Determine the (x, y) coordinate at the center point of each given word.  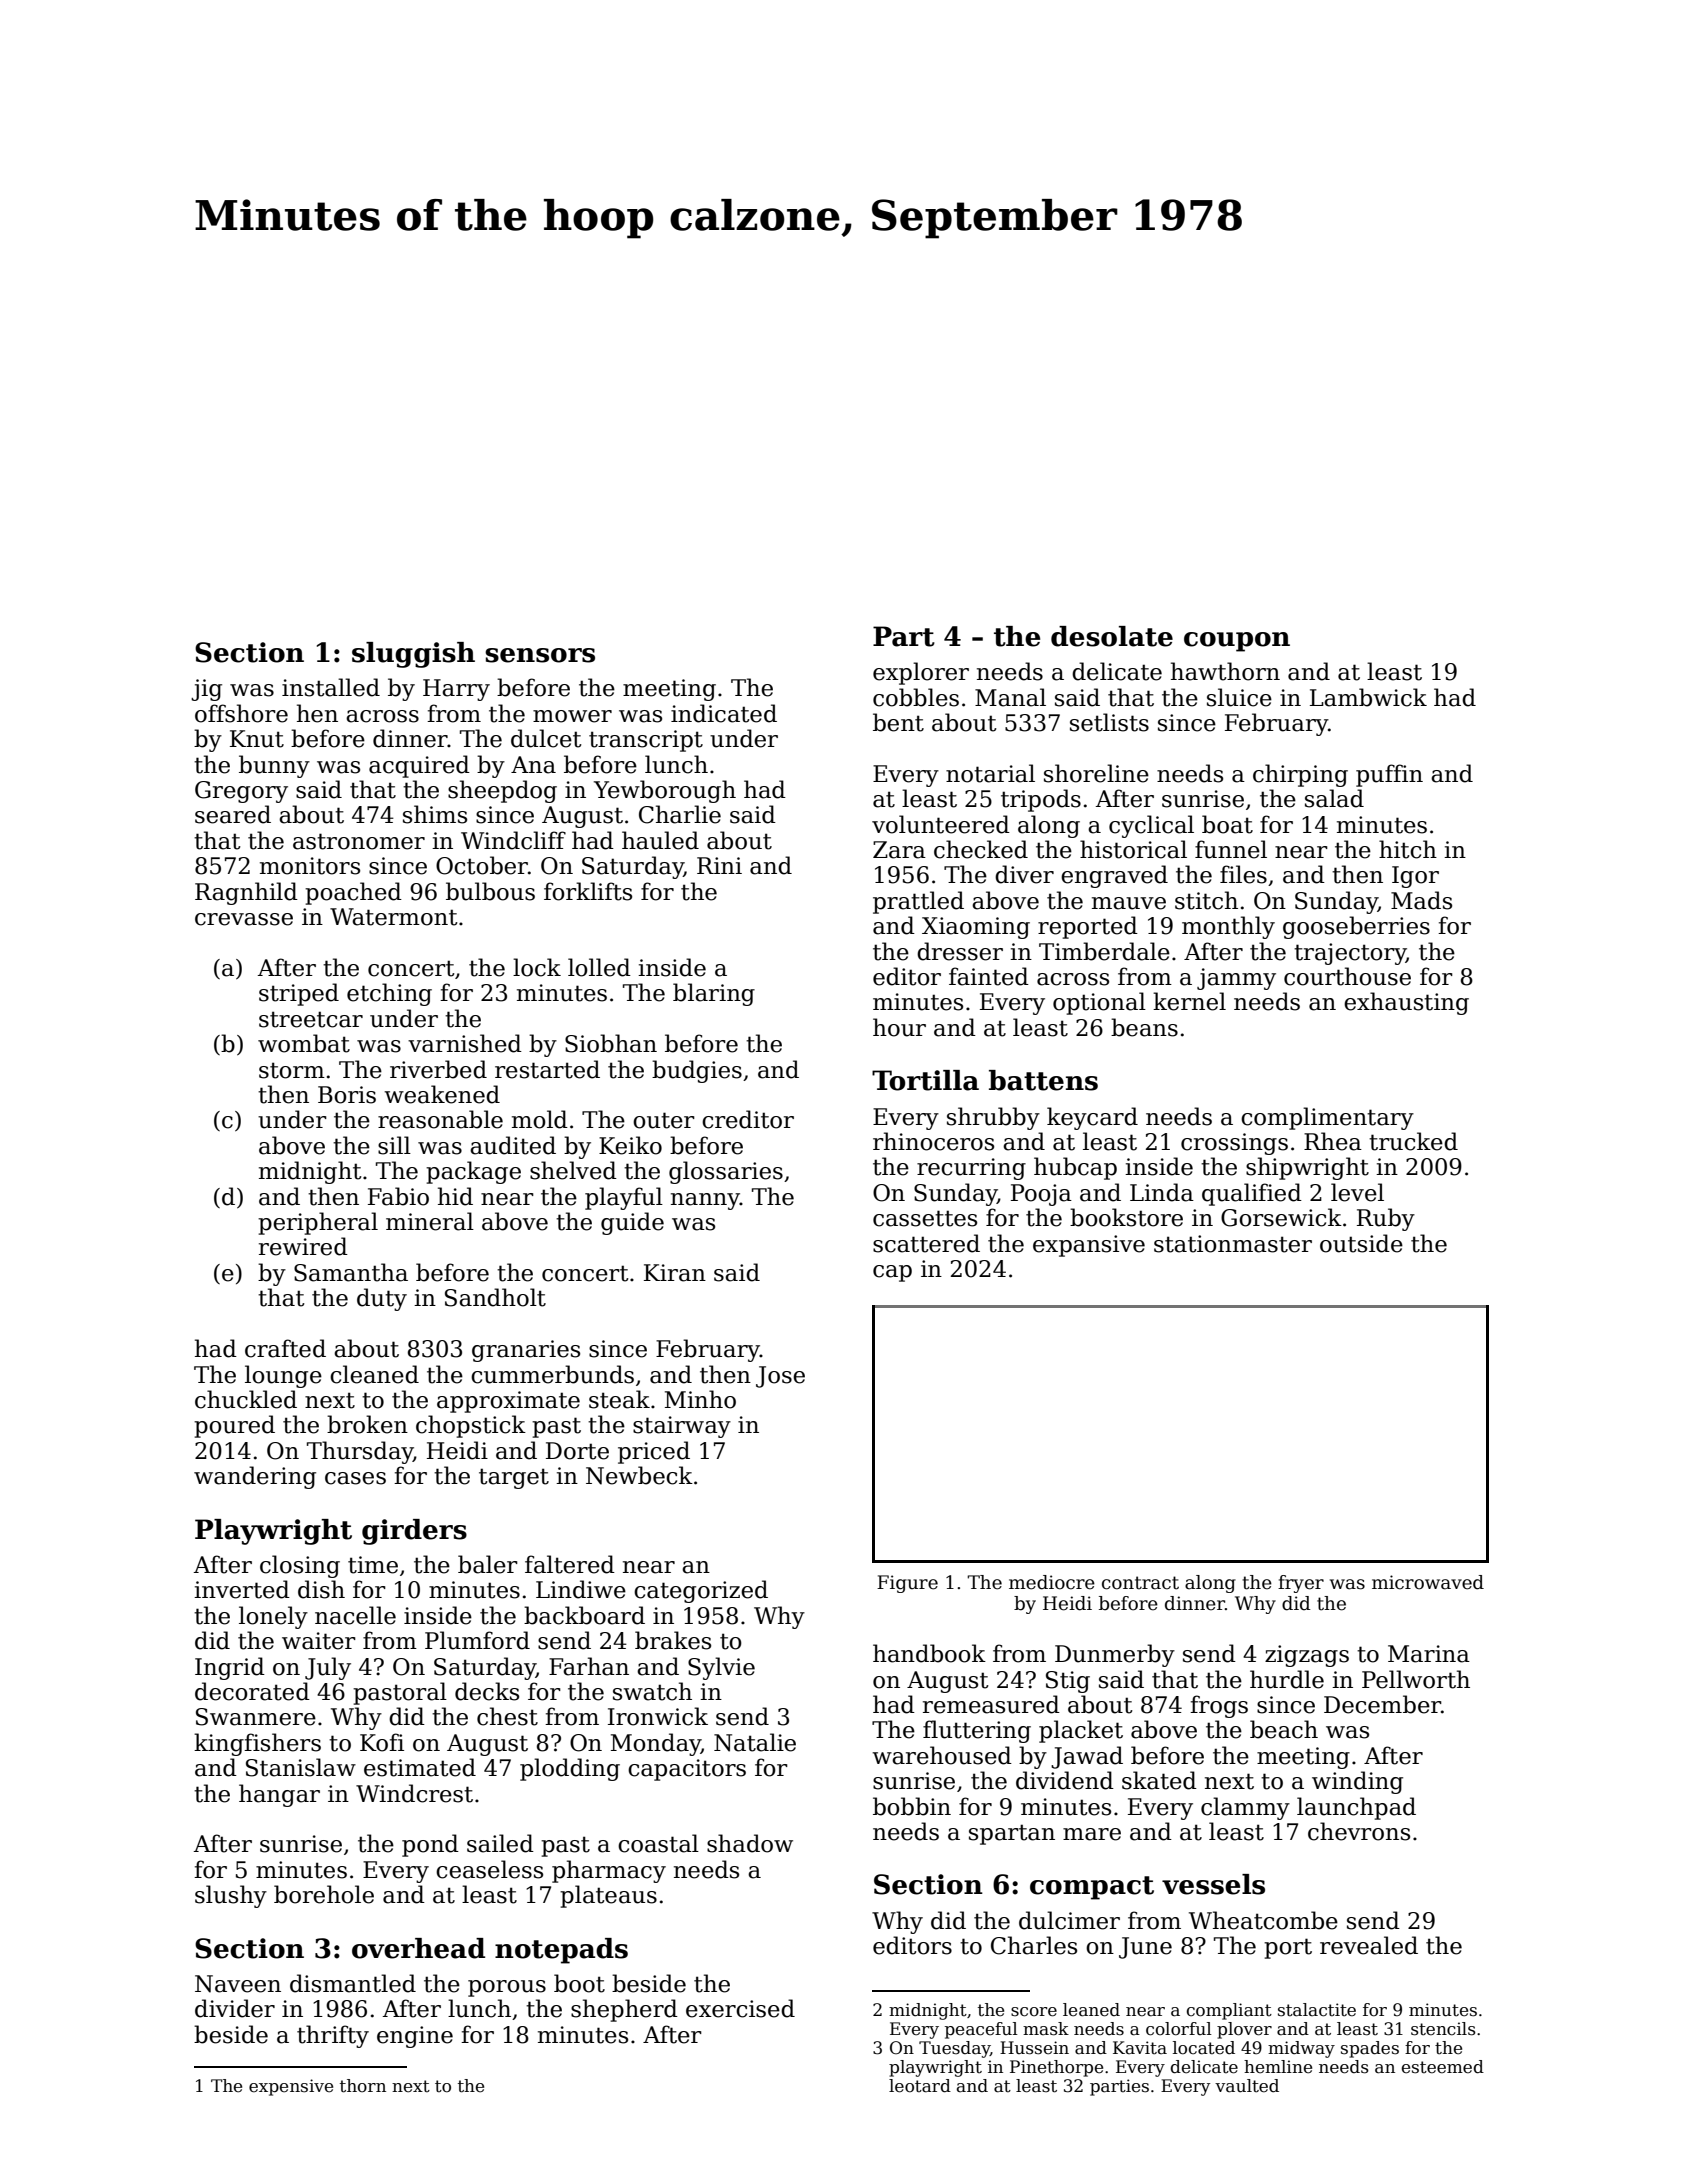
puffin (1389, 775)
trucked (1413, 1141)
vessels (1213, 1884)
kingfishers (257, 1744)
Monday (656, 1744)
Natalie (755, 1742)
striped (299, 994)
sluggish (413, 655)
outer (664, 1120)
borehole (324, 1894)
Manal (1010, 697)
